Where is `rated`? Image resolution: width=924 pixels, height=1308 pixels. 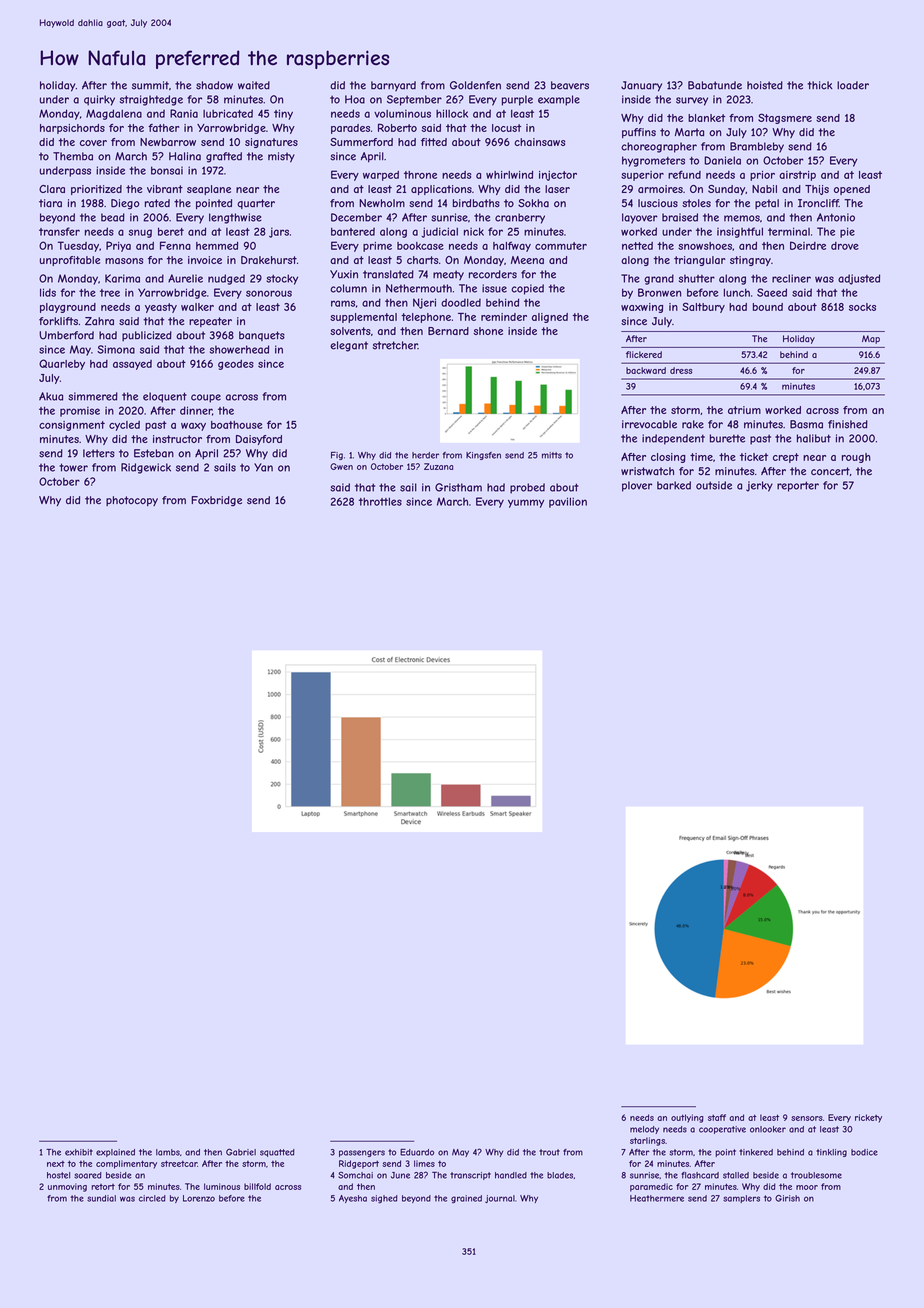
rated is located at coordinates (157, 203).
